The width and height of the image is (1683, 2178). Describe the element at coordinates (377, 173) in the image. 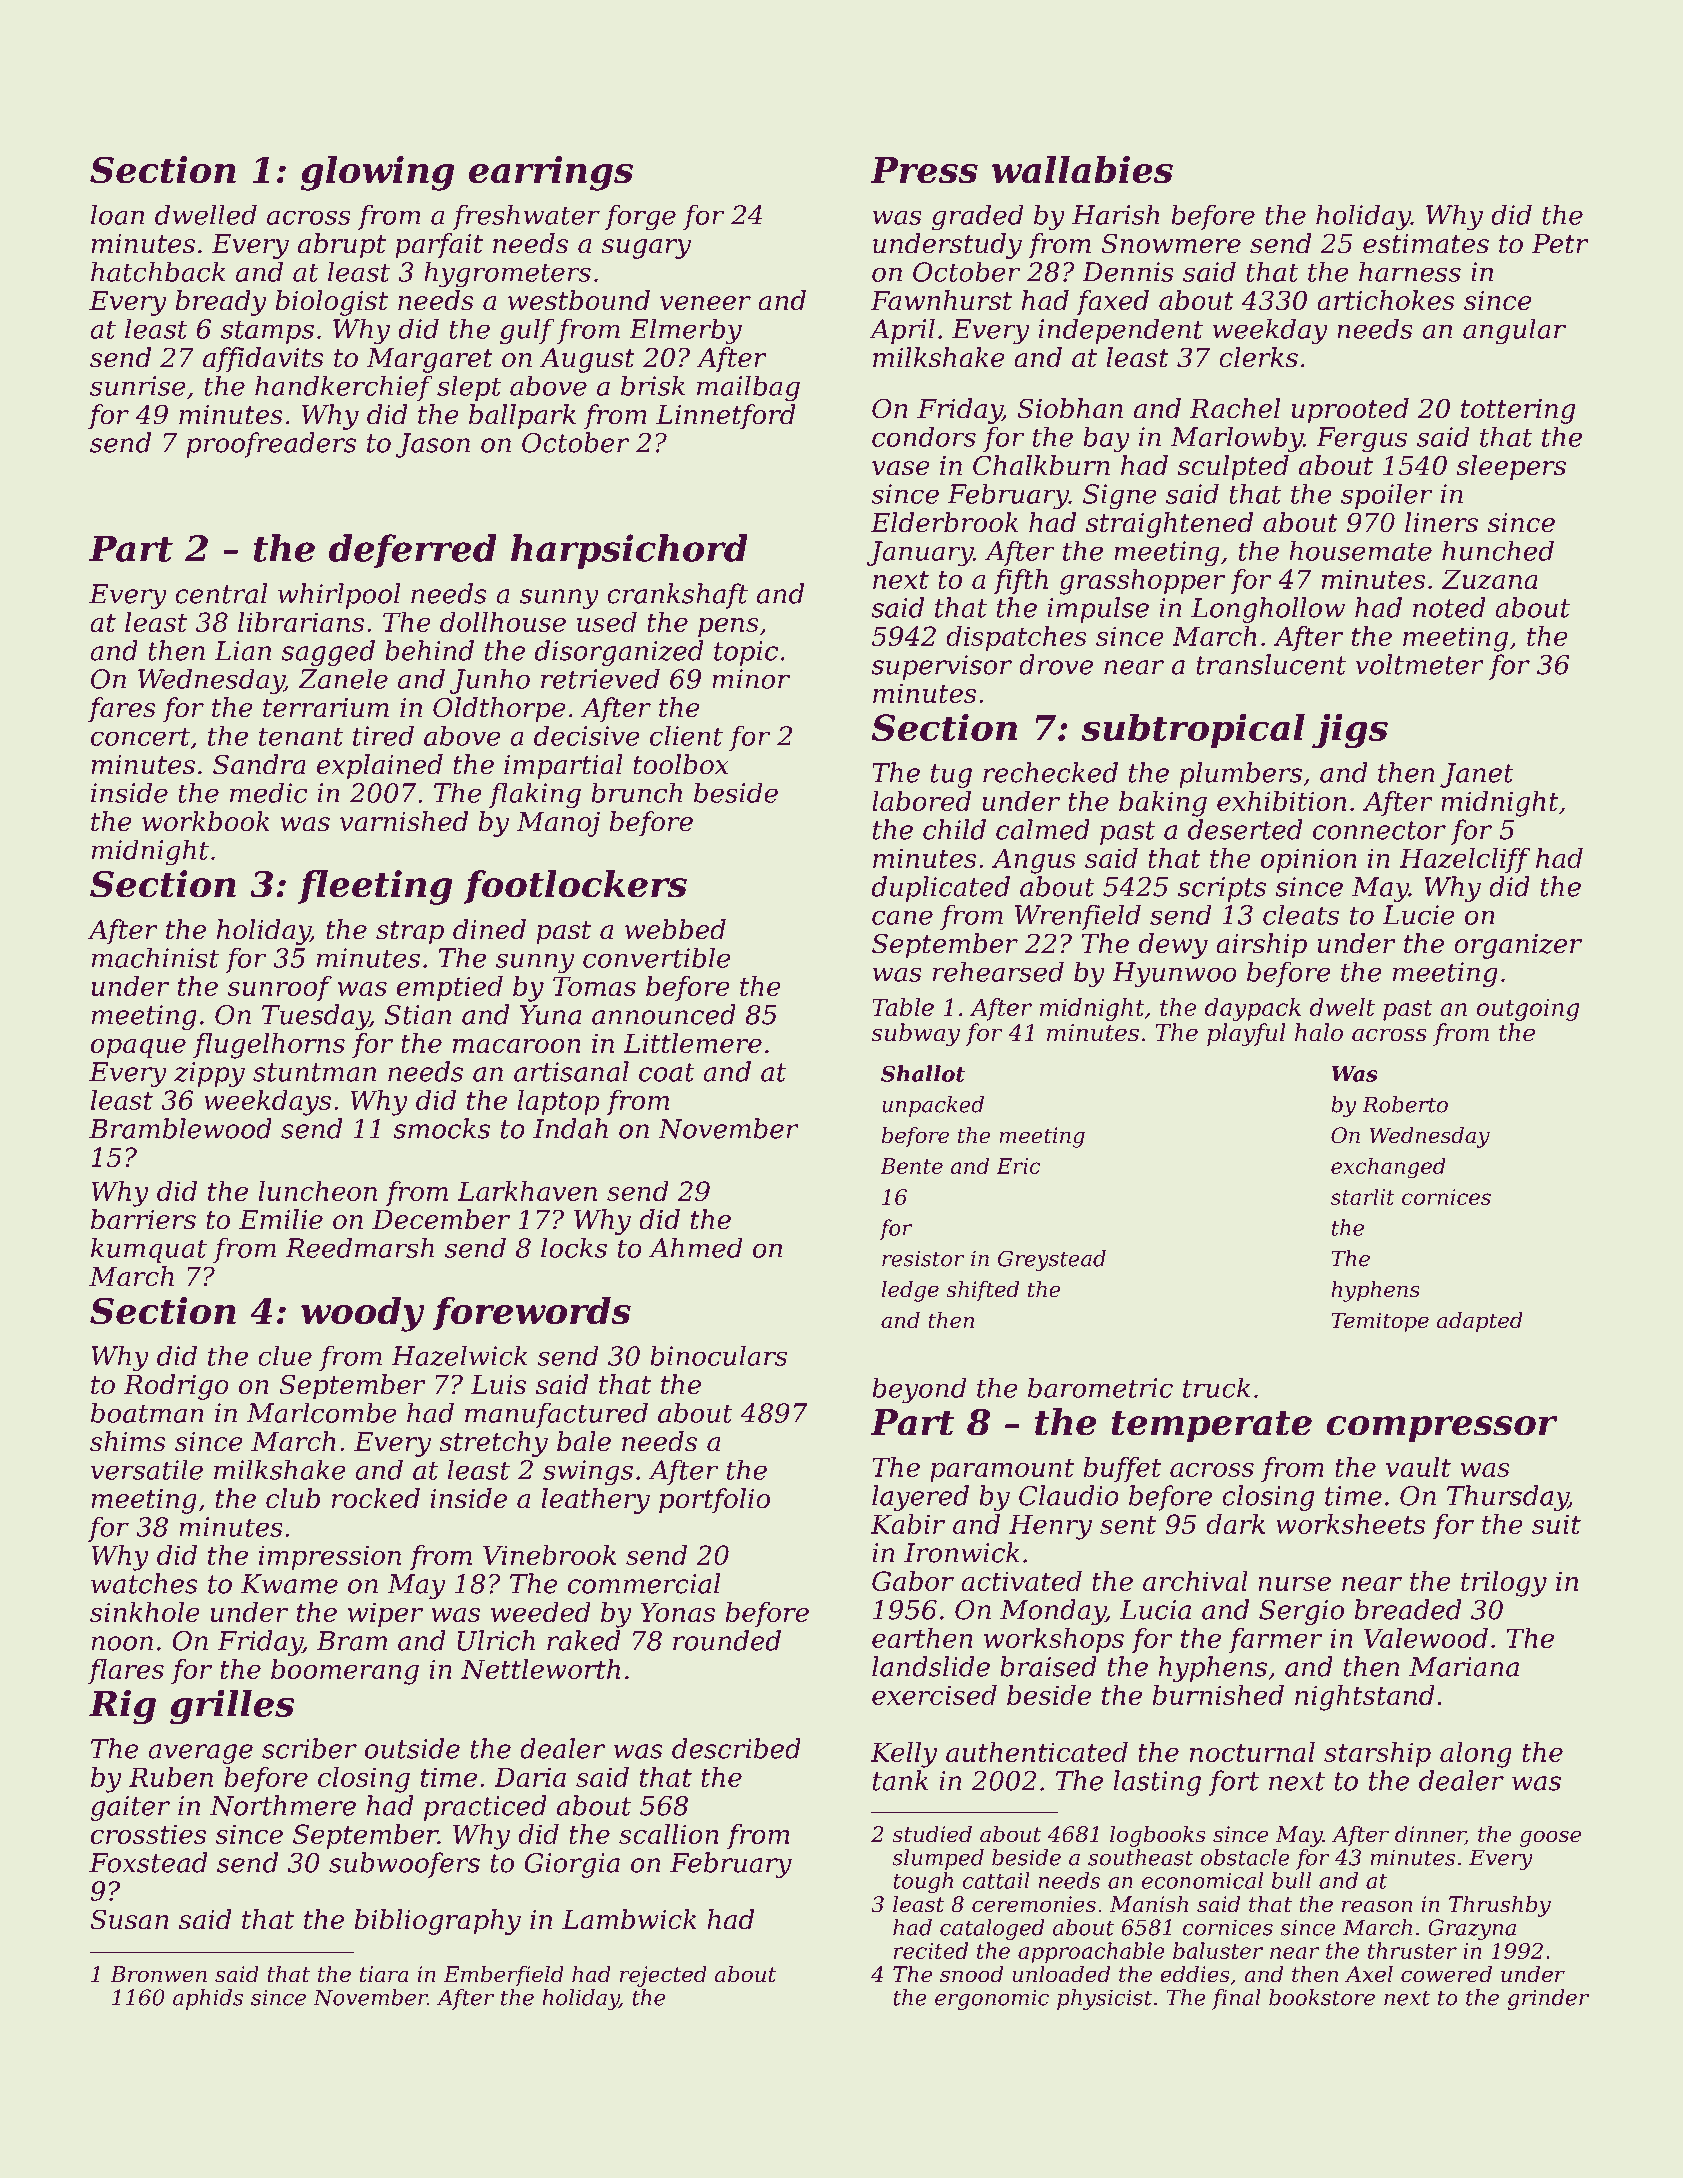

I see `glowing` at that location.
